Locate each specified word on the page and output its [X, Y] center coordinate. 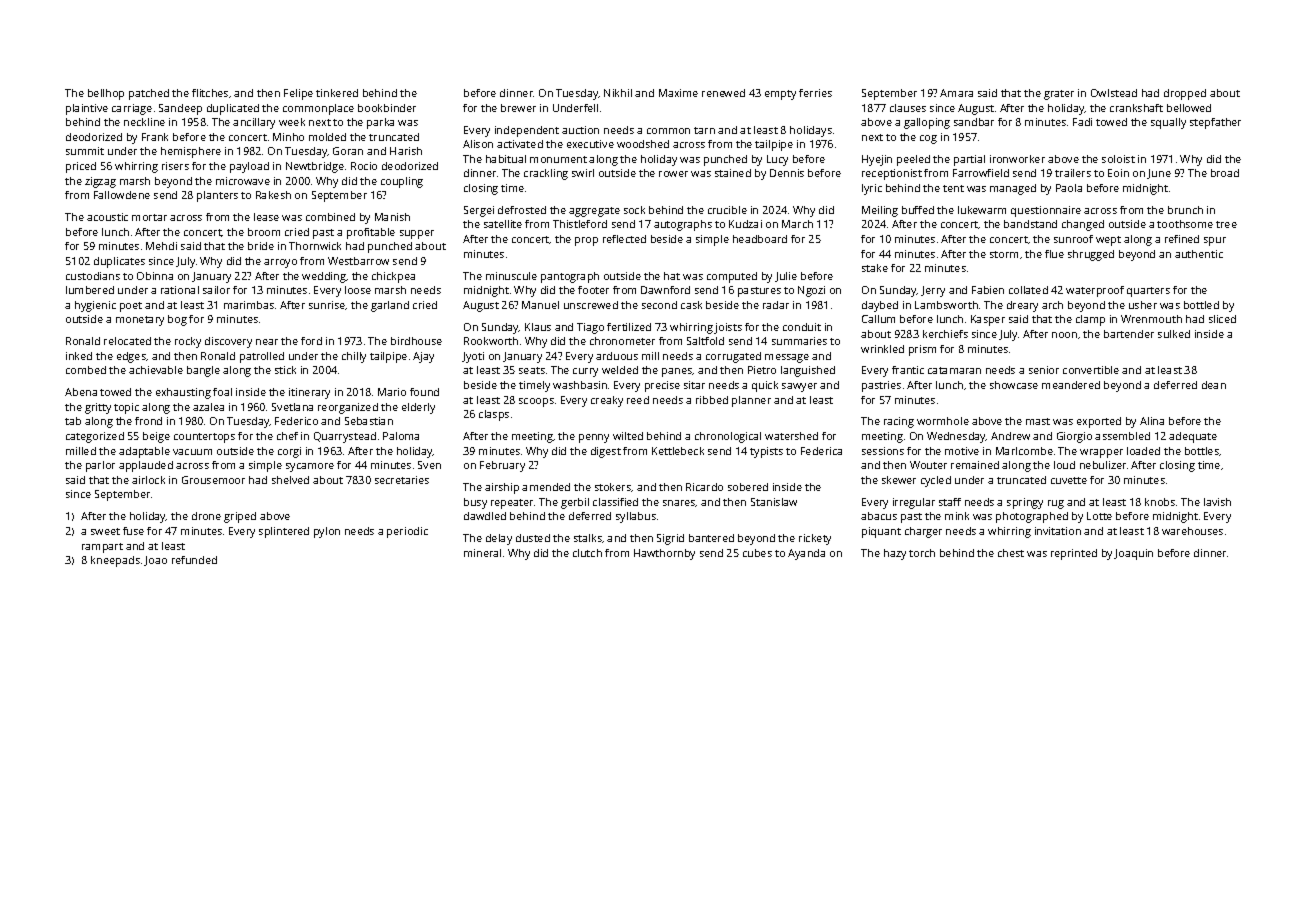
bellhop [106, 94]
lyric [872, 189]
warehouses [1192, 531]
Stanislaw [774, 502]
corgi [289, 452]
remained [975, 465]
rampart [102, 548]
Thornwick [315, 246]
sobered [748, 487]
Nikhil [618, 93]
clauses [908, 108]
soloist [1118, 159]
